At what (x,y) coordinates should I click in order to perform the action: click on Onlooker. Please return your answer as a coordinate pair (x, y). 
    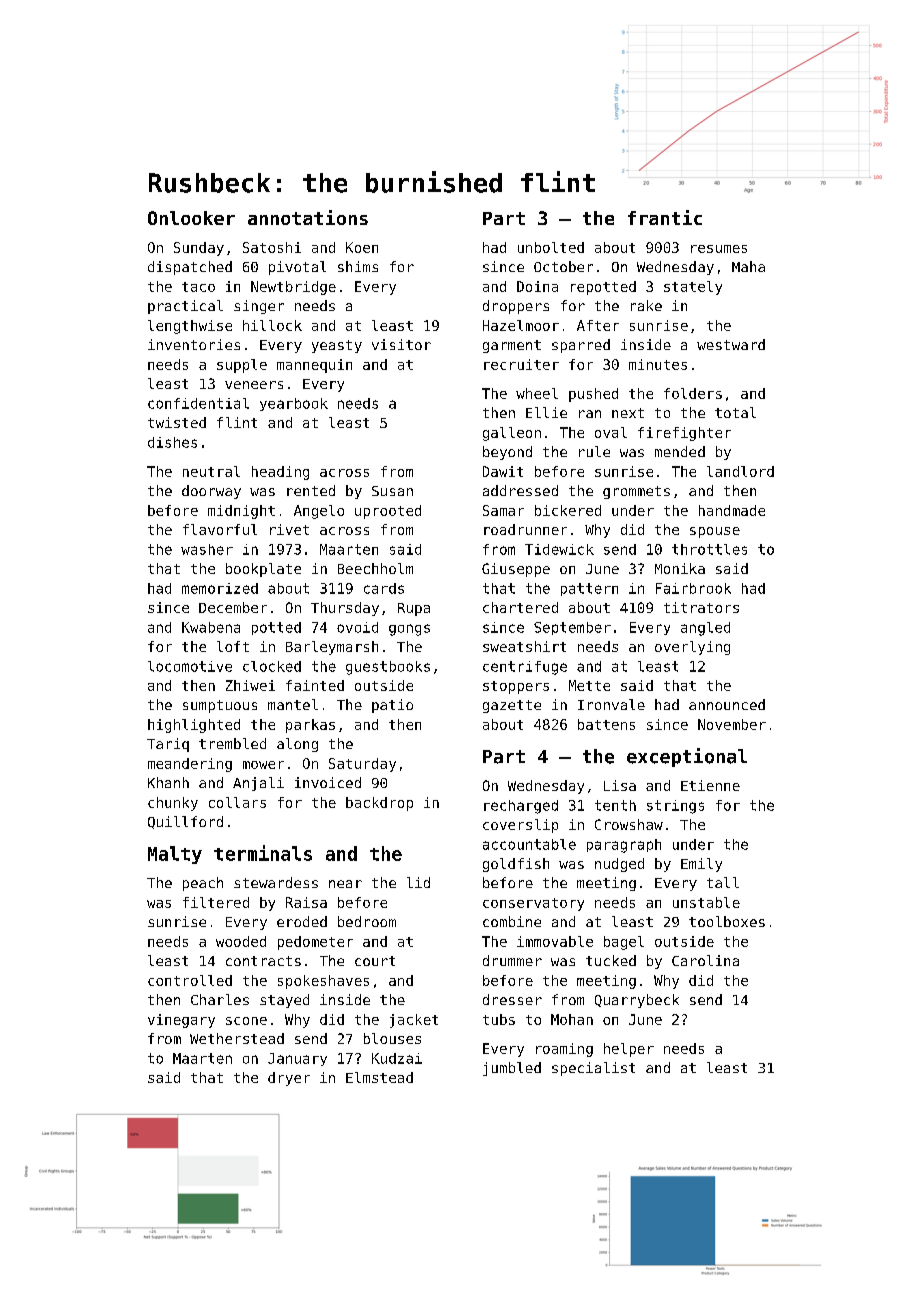
    Looking at the image, I should click on (191, 218).
